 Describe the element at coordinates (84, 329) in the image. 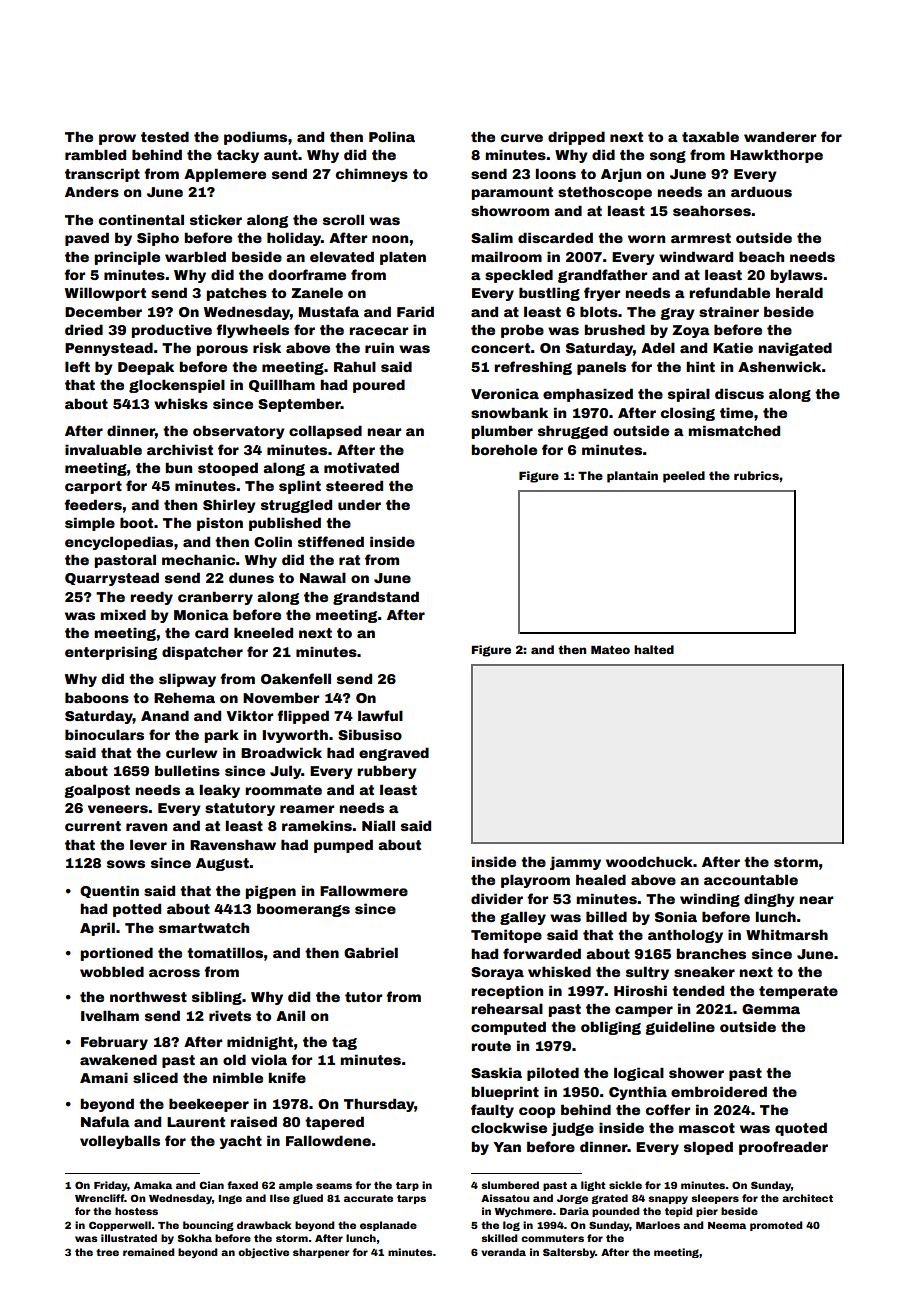

I see `dried` at that location.
